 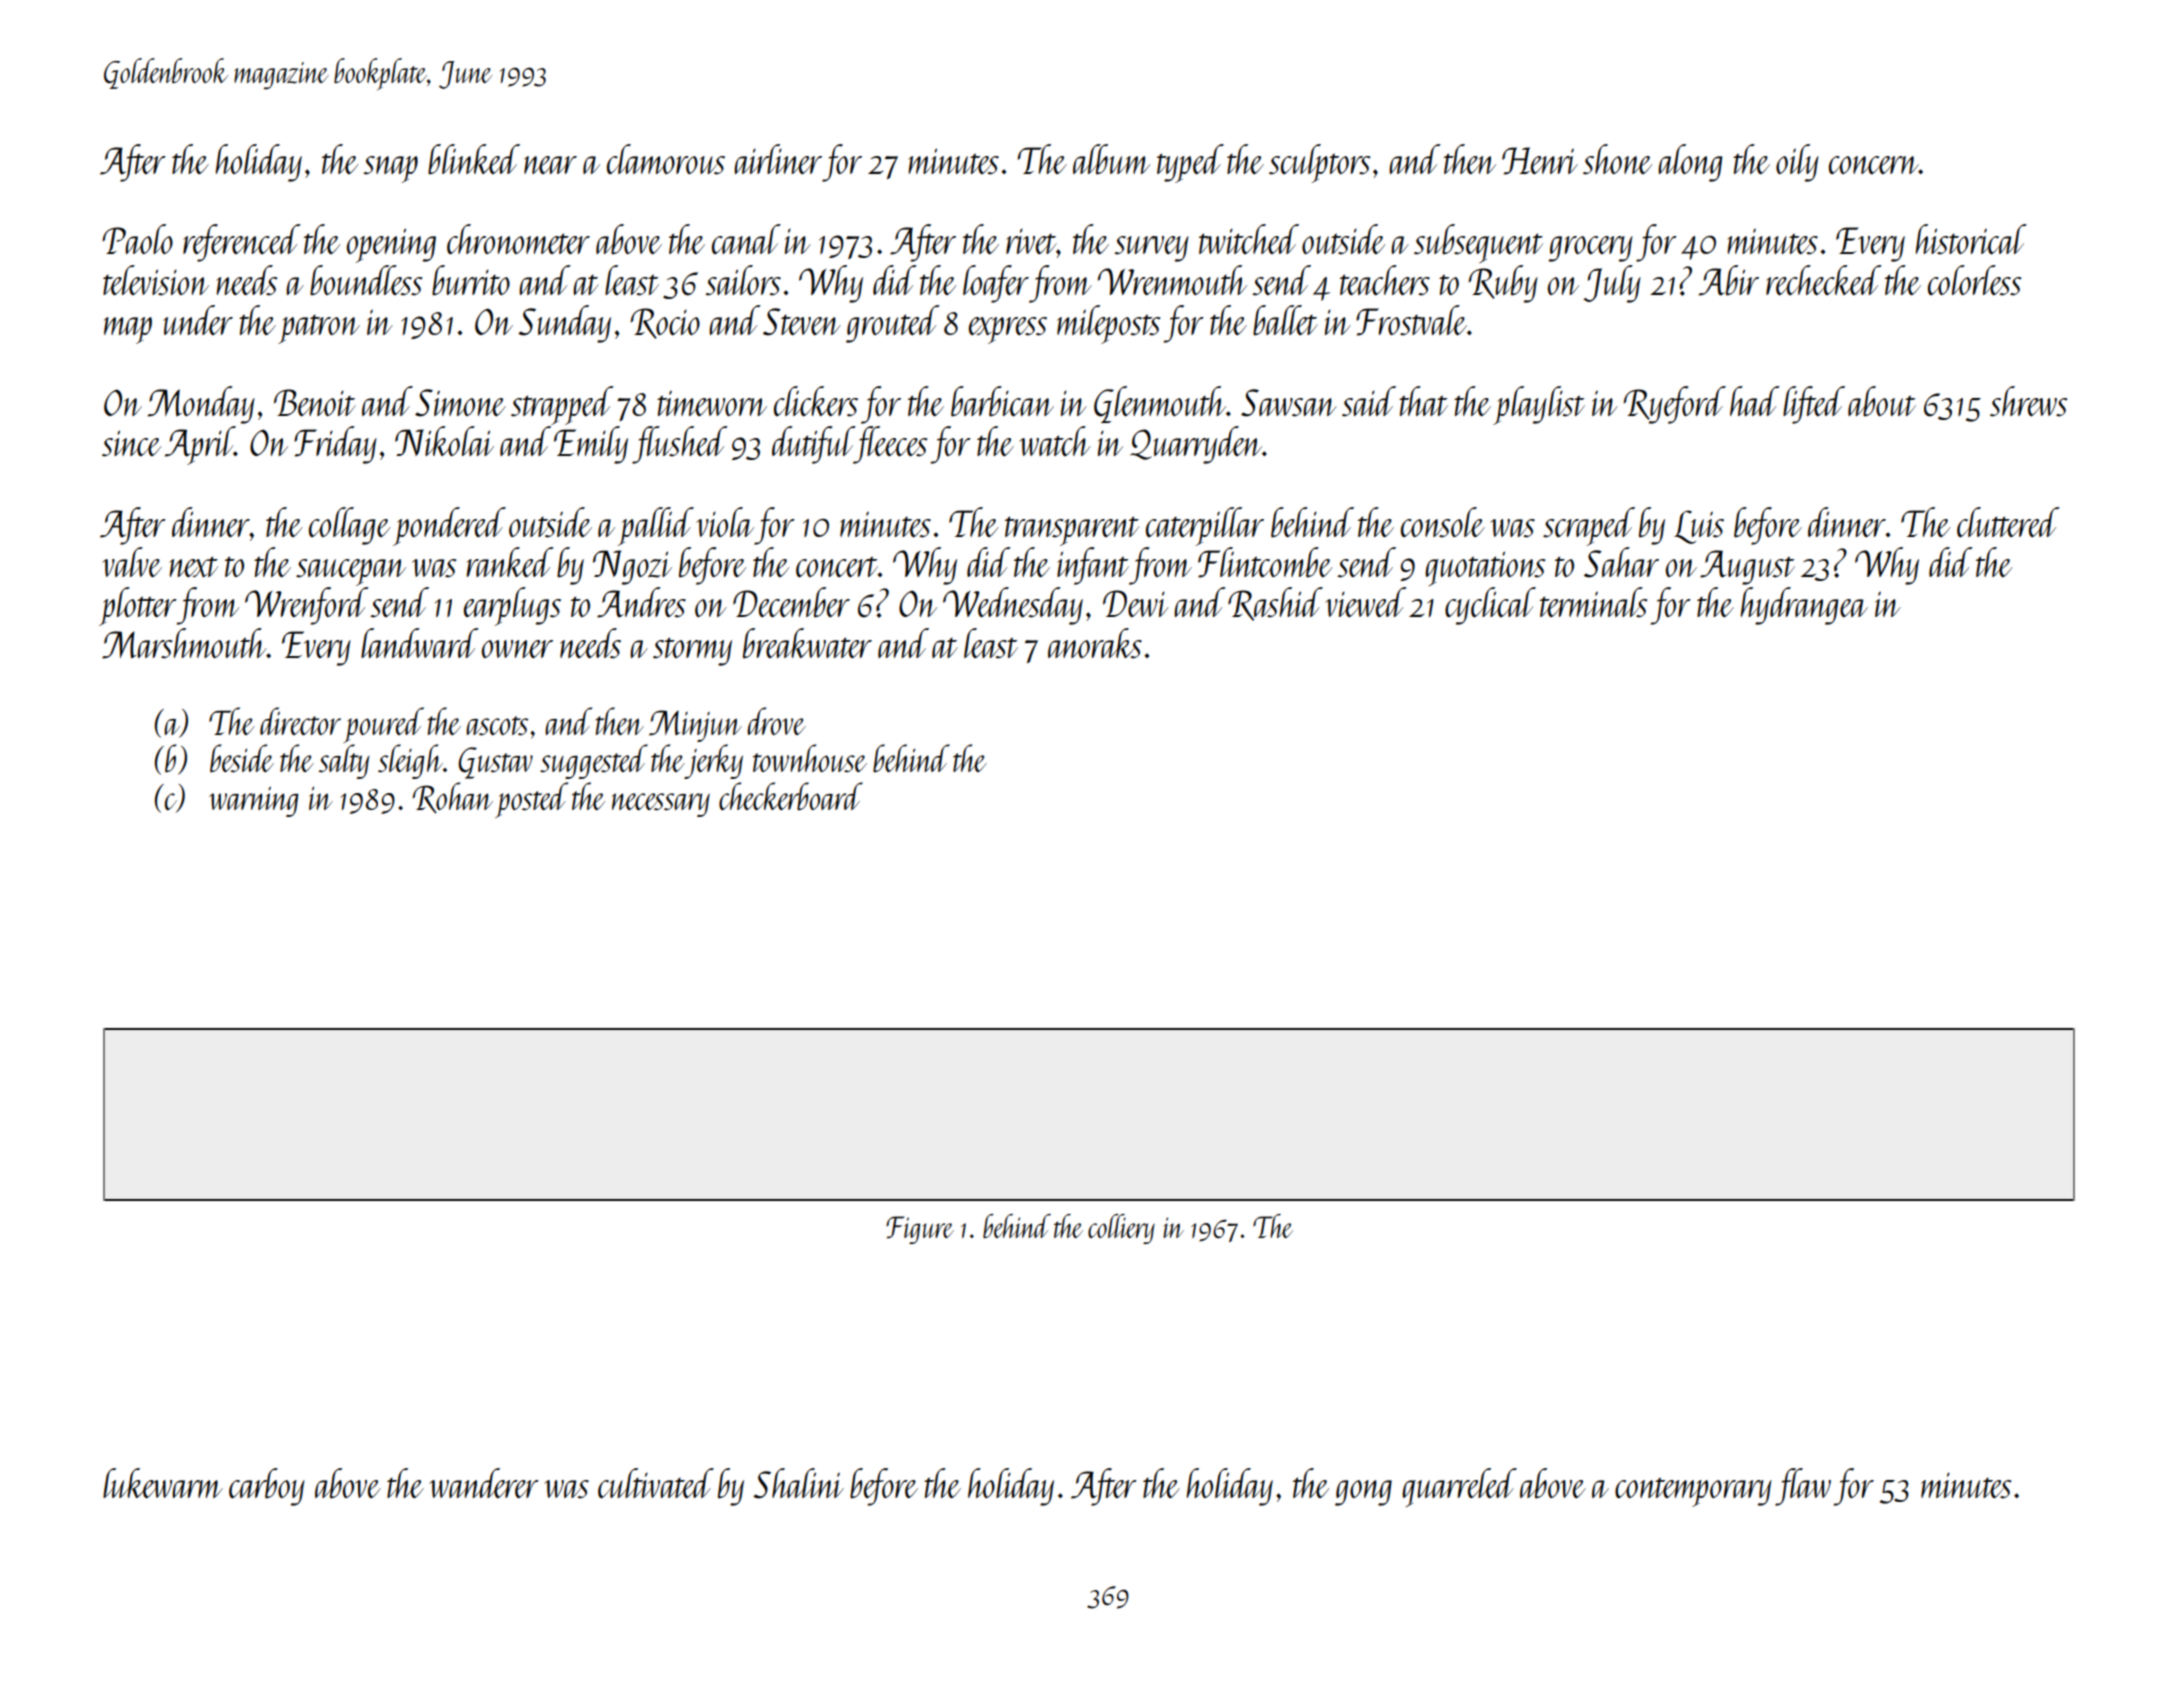 What do you see at coordinates (2028, 401) in the image?
I see `shrews` at bounding box center [2028, 401].
